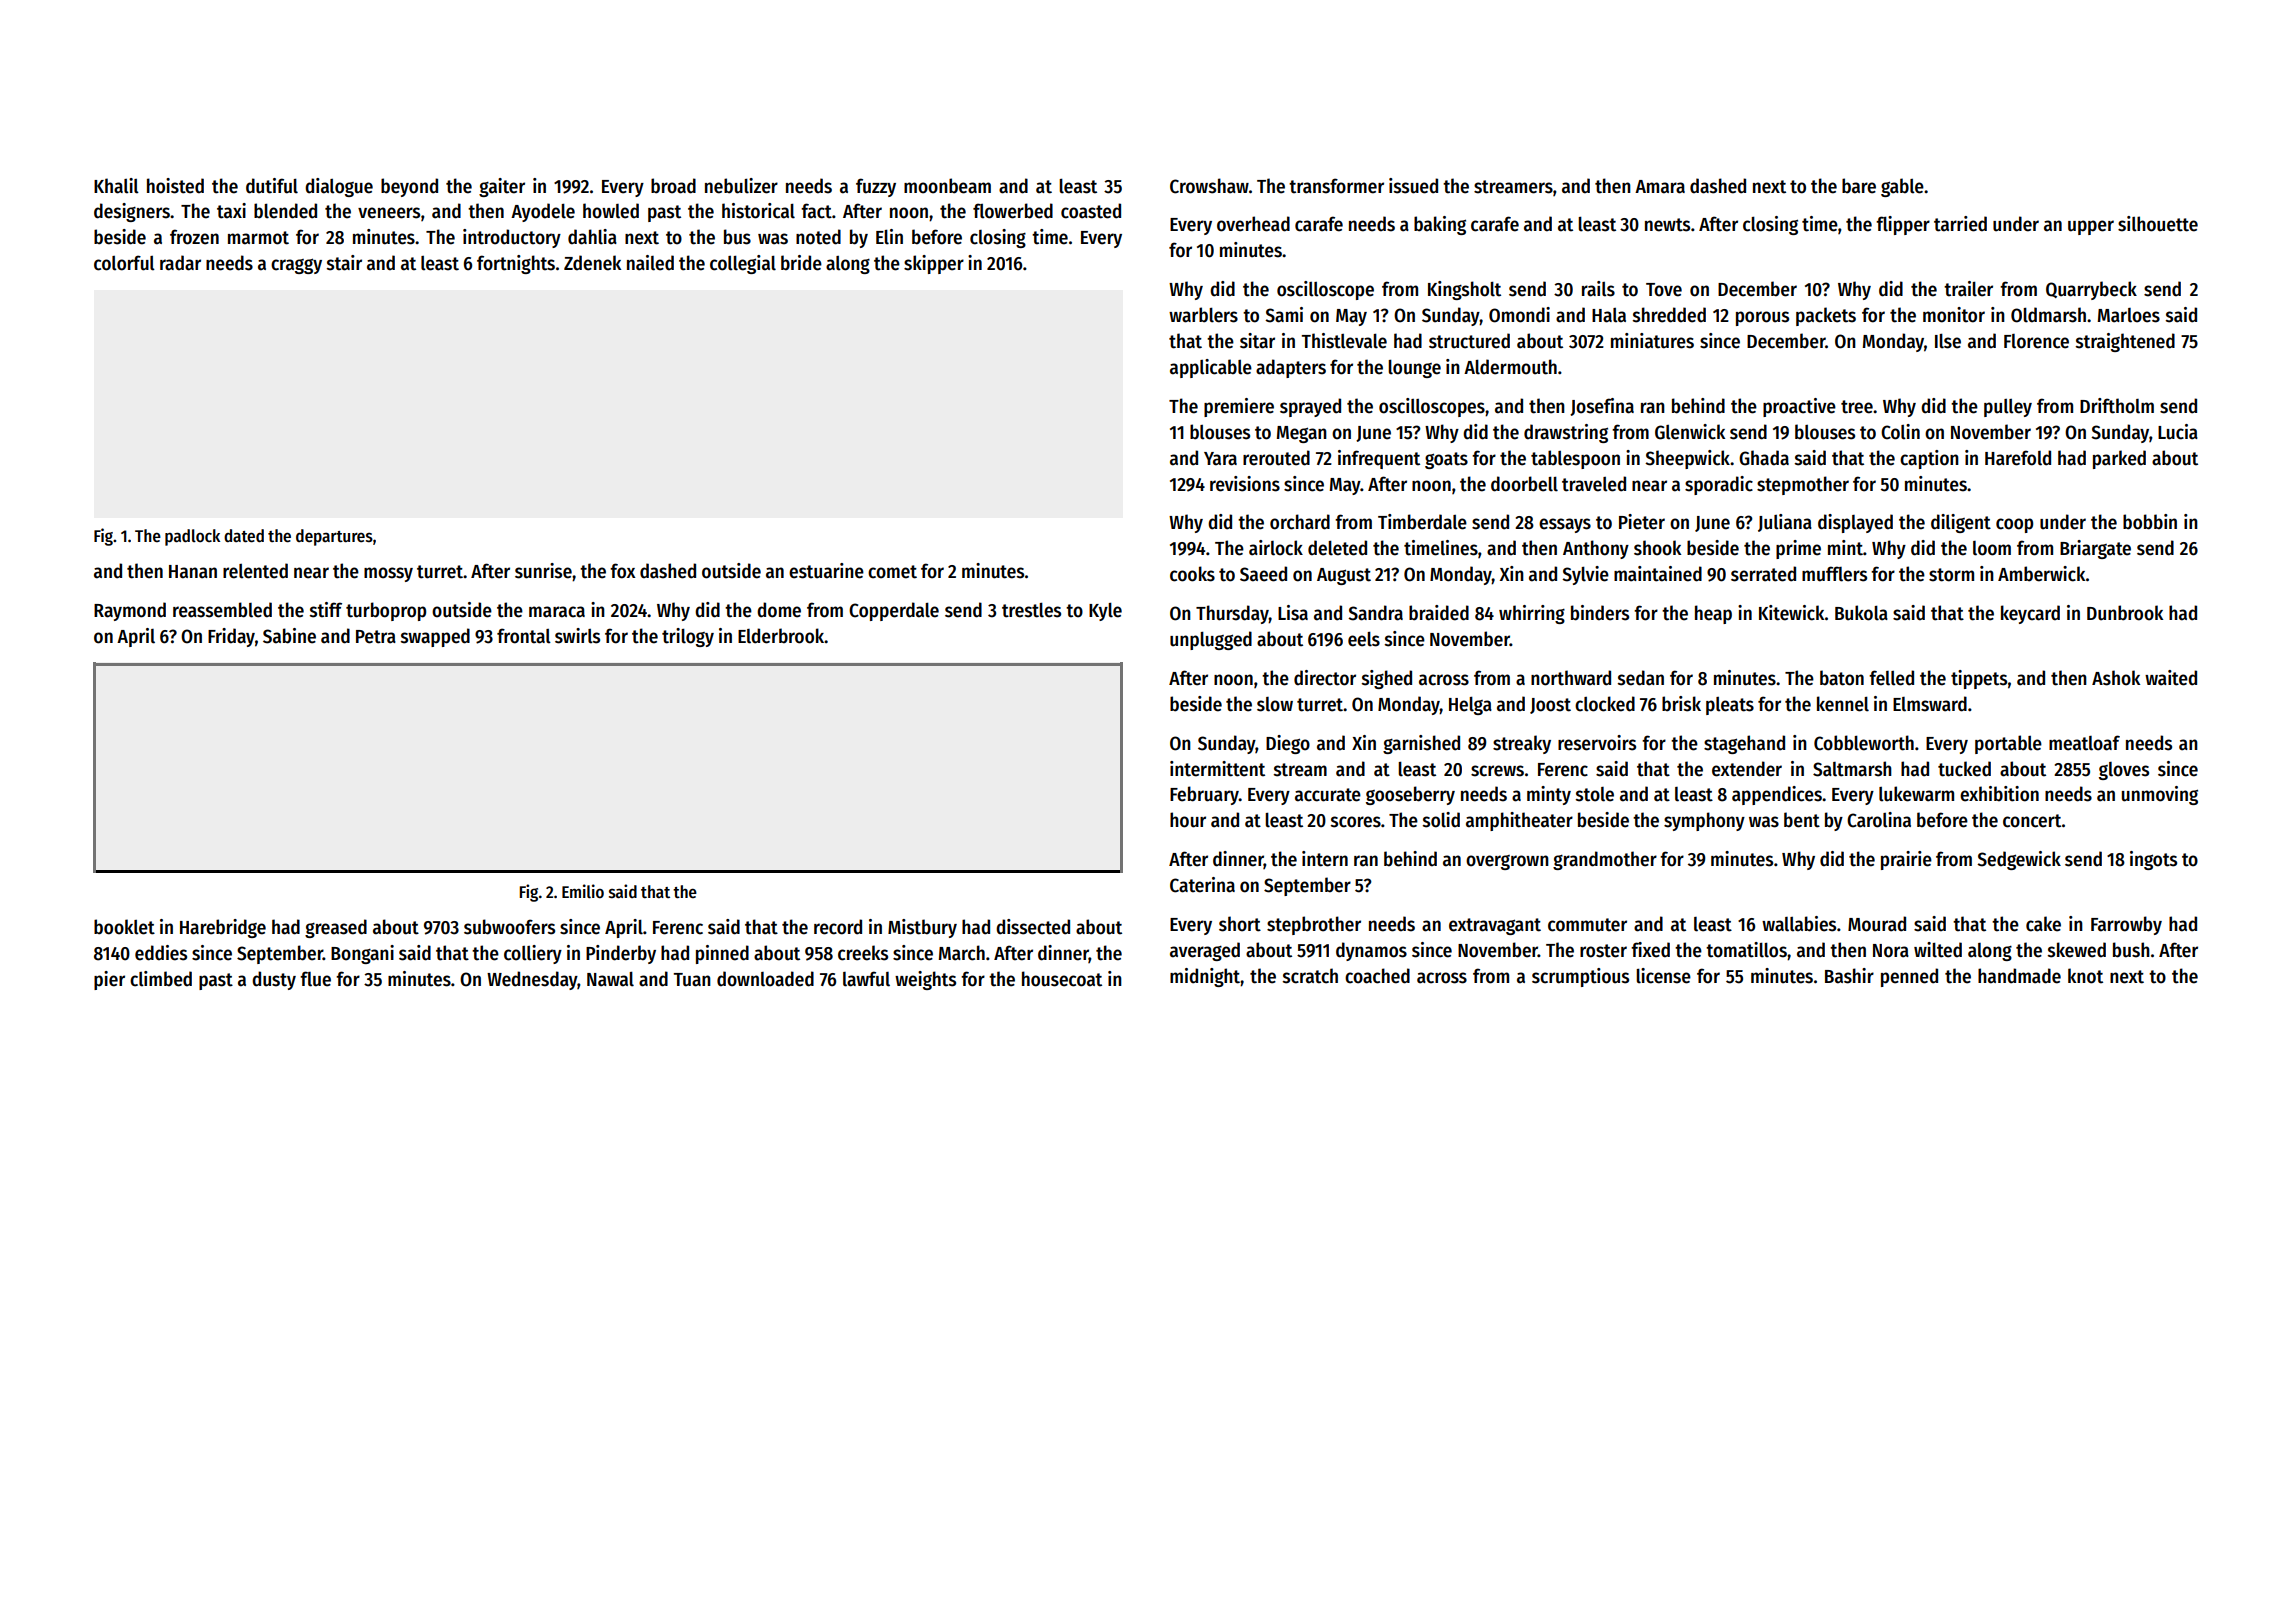 The width and height of the page is (2292, 1620). I want to click on tree, so click(1857, 407).
